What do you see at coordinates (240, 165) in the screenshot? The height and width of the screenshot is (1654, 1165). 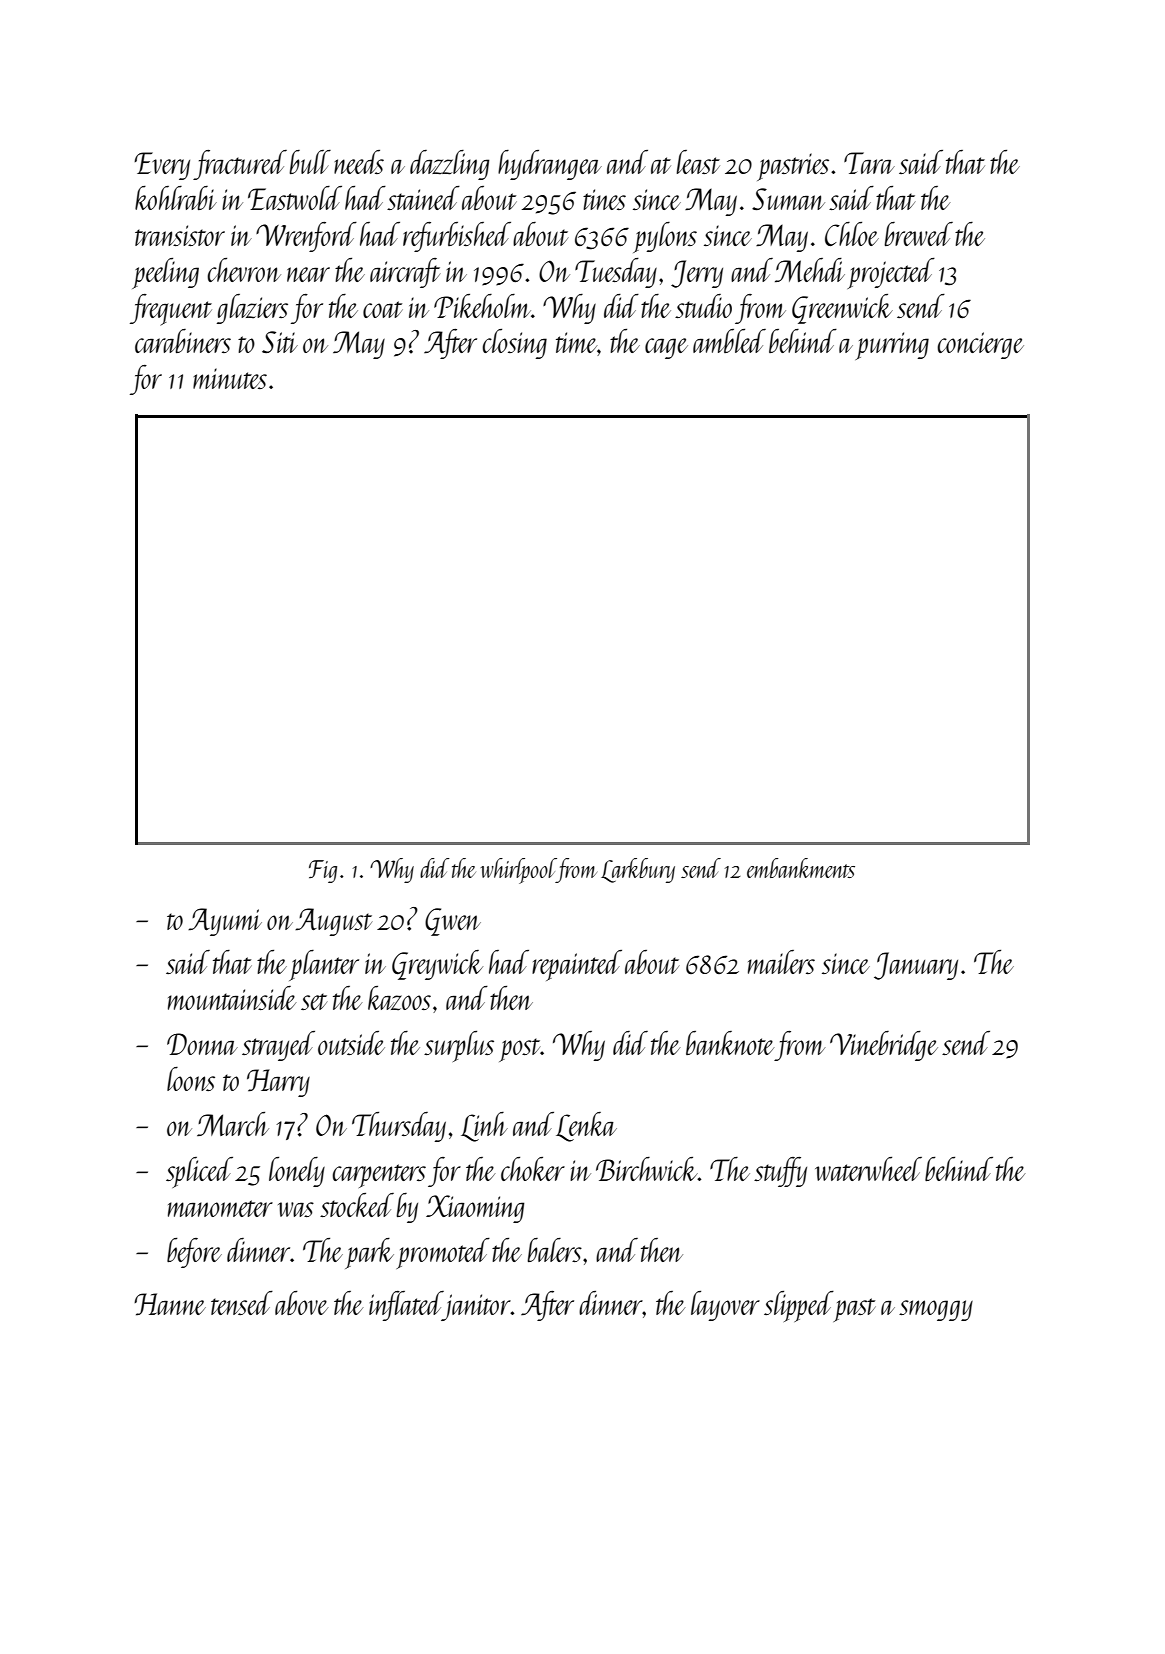 I see `fractured` at bounding box center [240, 165].
